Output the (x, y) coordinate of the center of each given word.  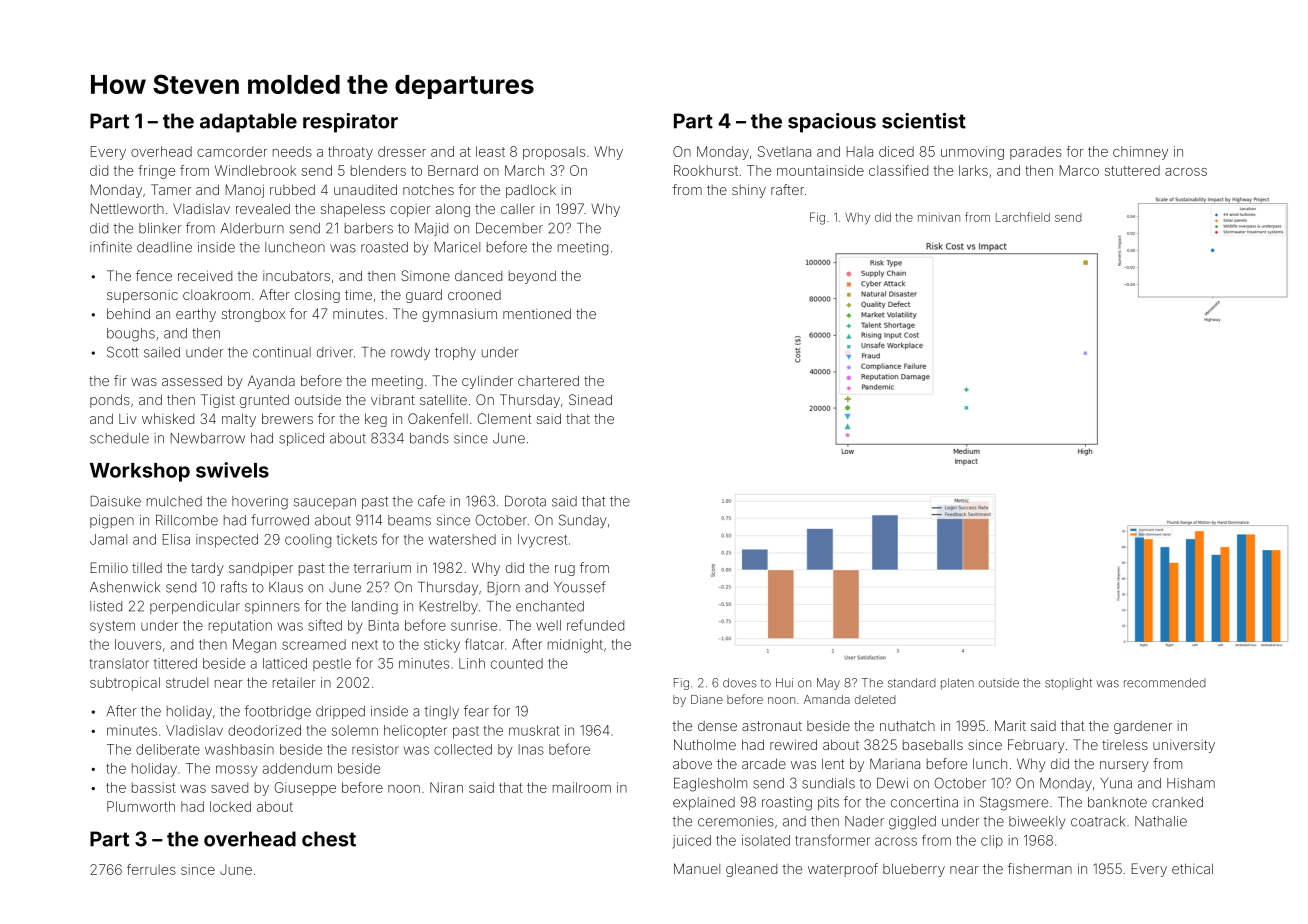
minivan (939, 217)
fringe (156, 172)
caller (518, 208)
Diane (707, 699)
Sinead (590, 399)
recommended (1165, 683)
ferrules (151, 869)
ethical (1192, 868)
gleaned (751, 870)
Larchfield (1023, 217)
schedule (119, 438)
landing (375, 608)
